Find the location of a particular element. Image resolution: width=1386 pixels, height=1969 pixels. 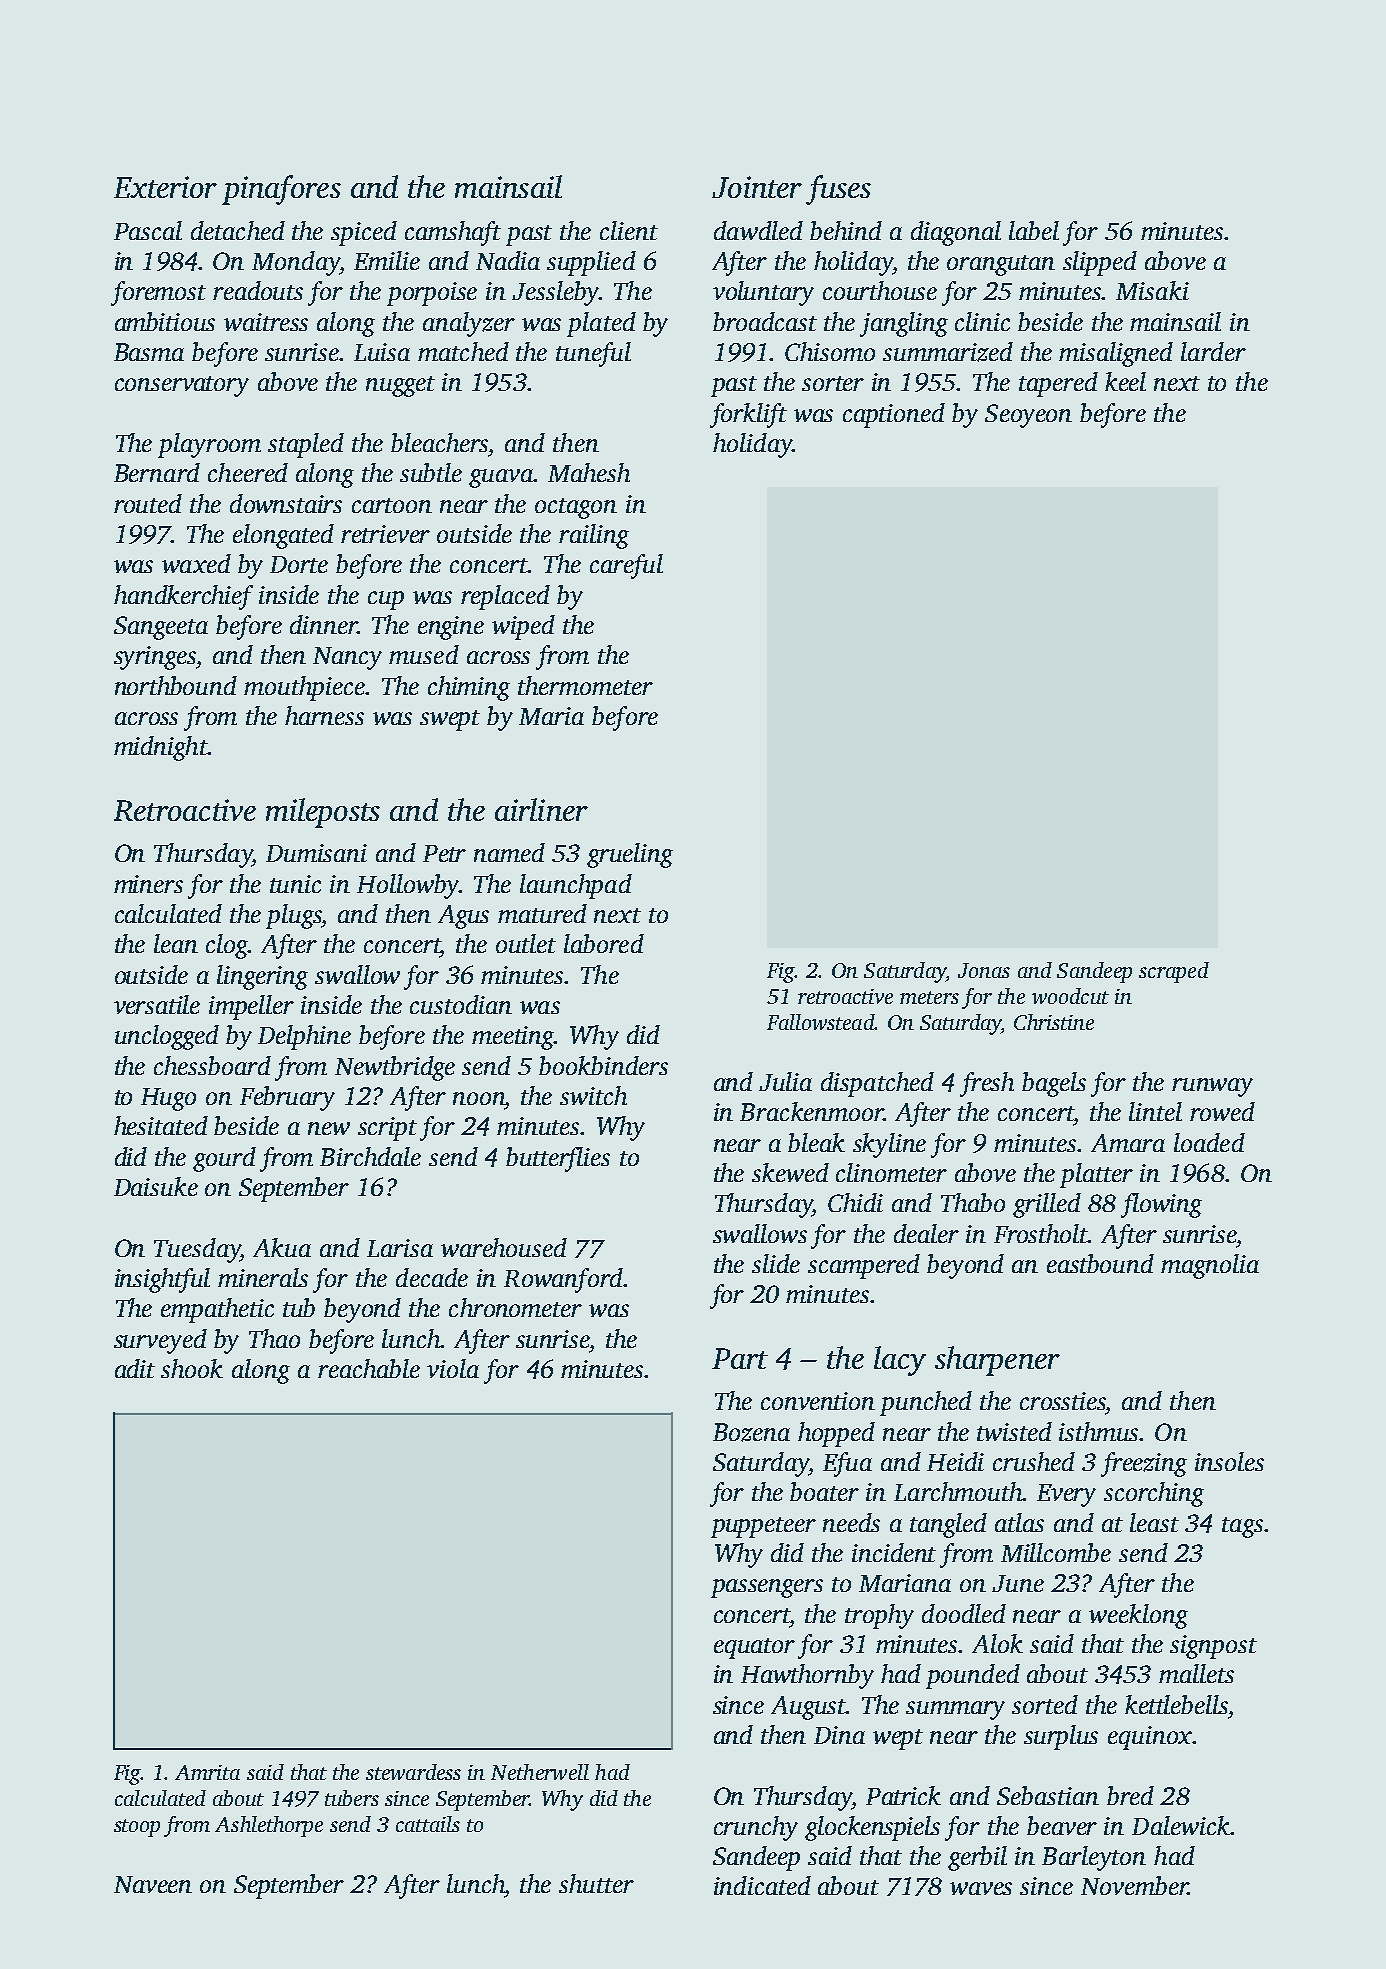

Seoyeon is located at coordinates (1028, 416).
